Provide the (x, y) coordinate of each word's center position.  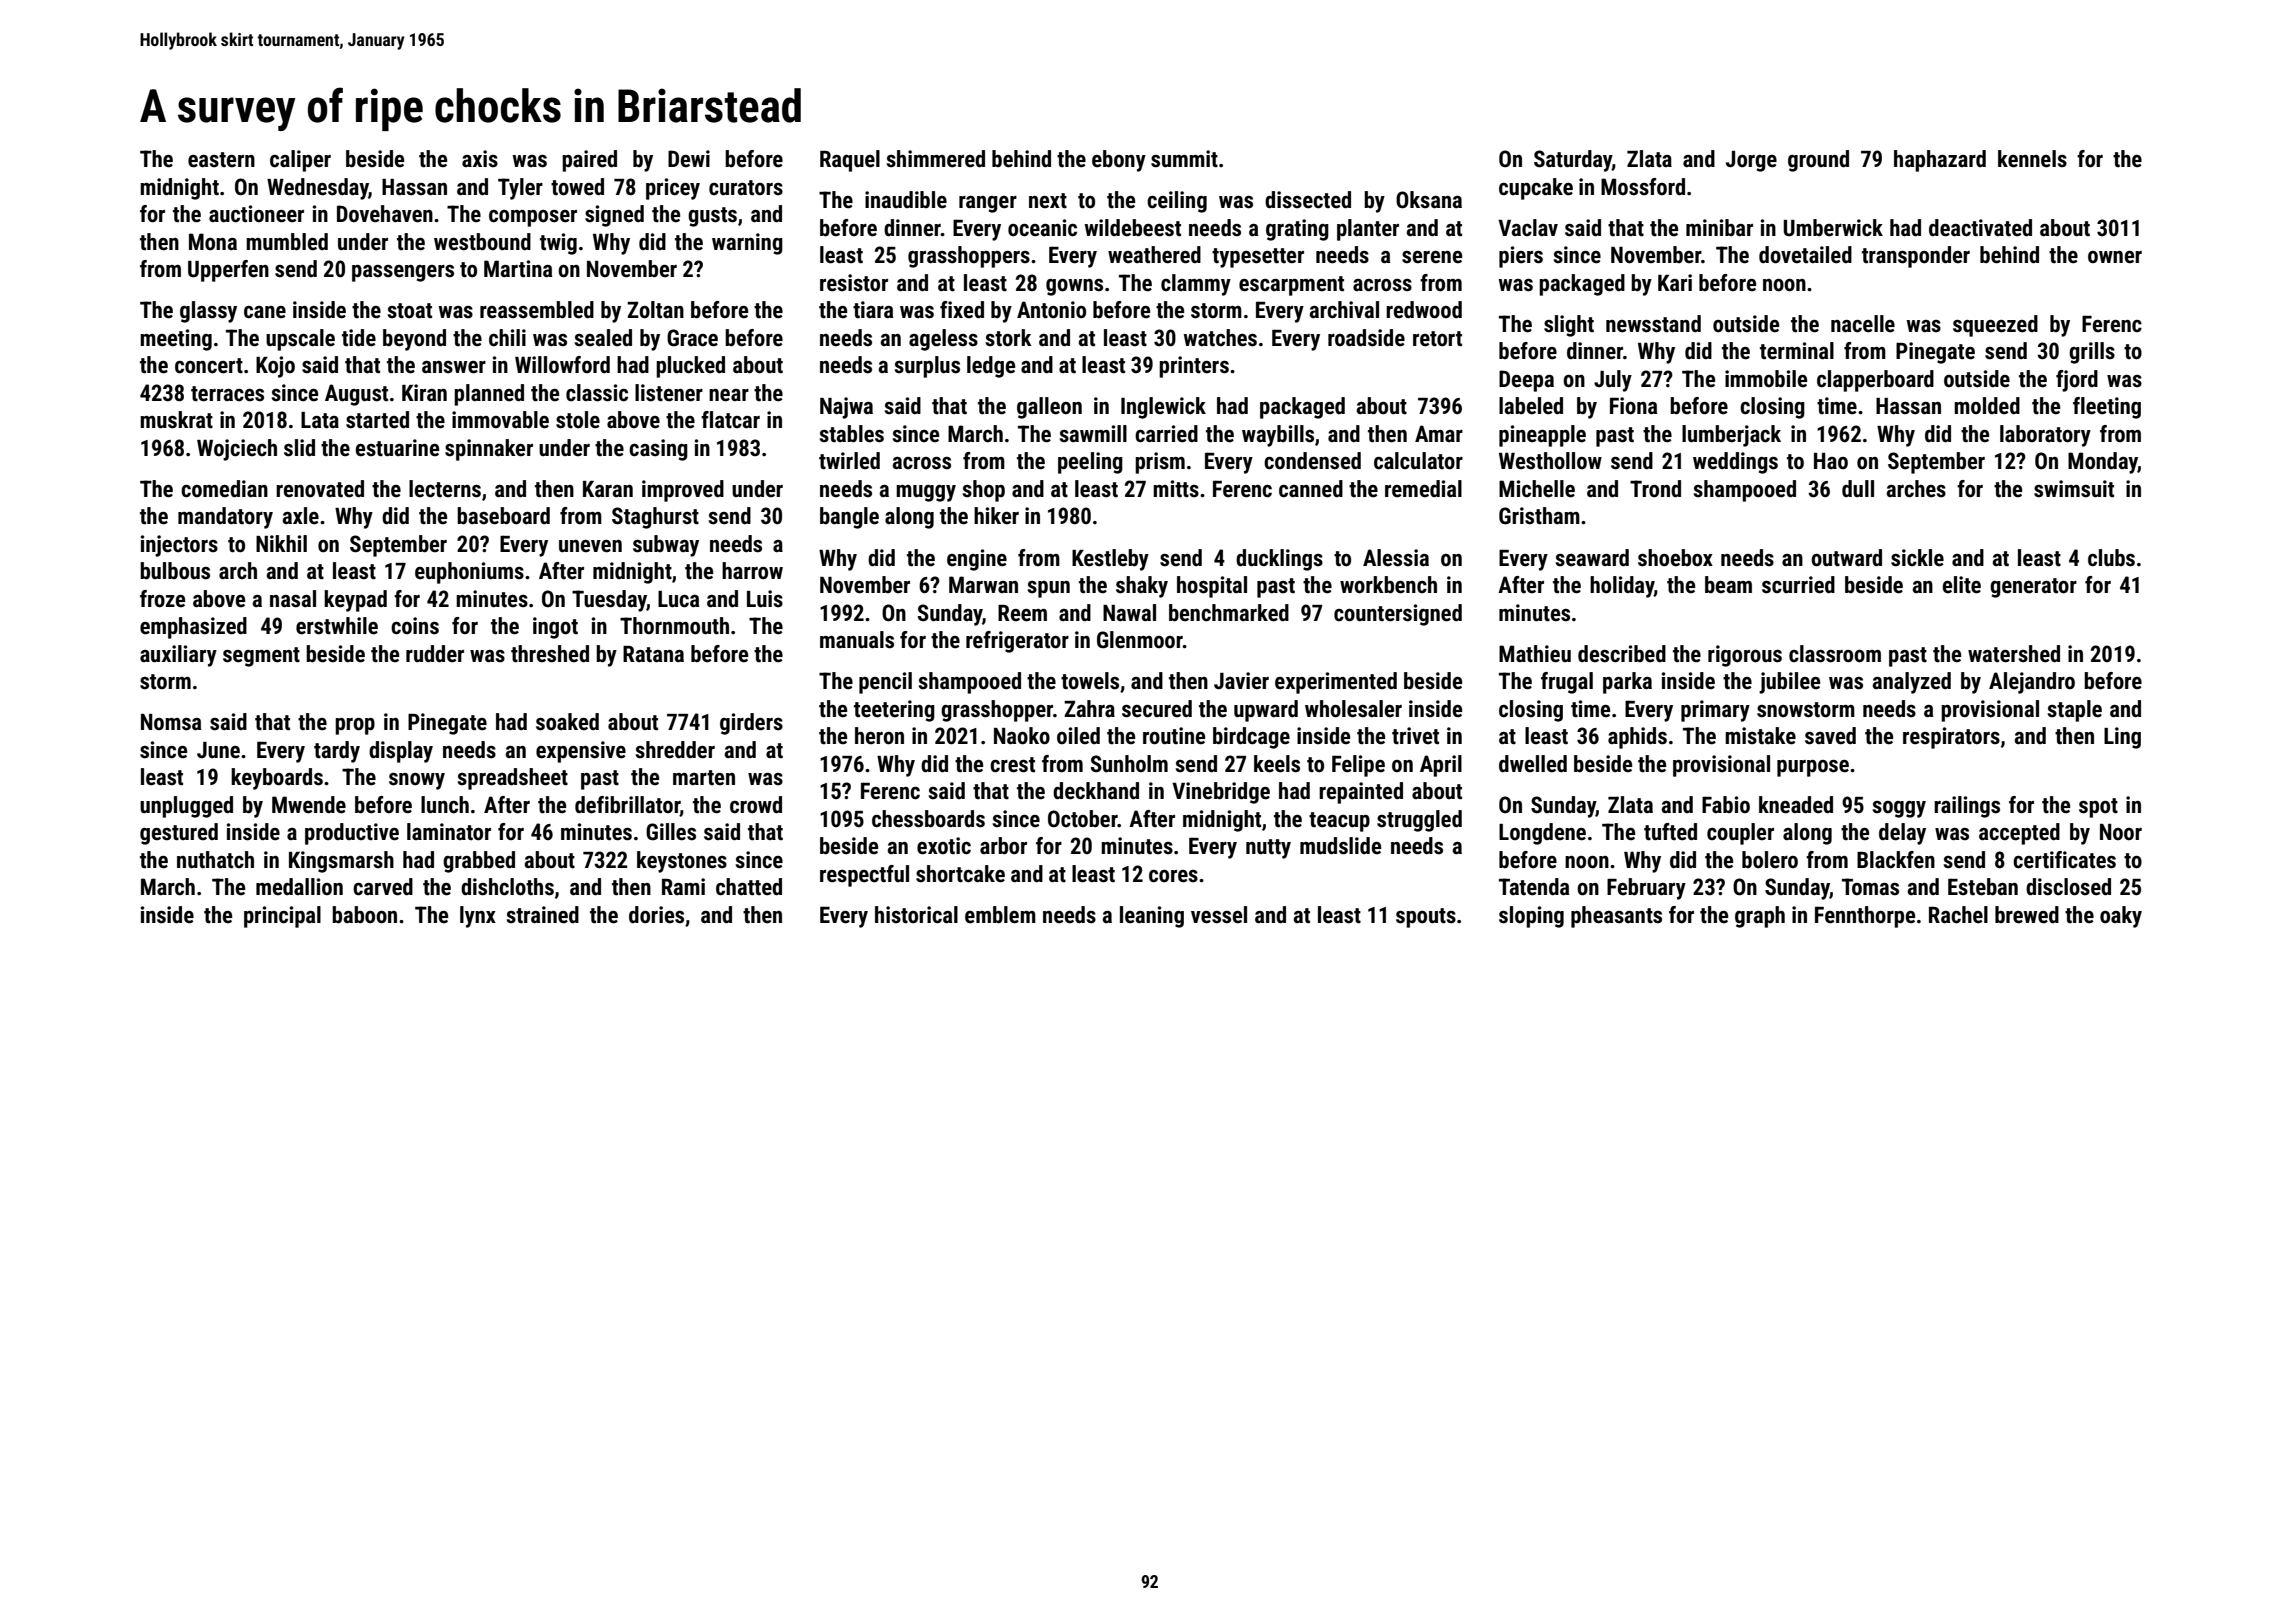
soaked (567, 722)
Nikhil (281, 543)
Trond (1655, 489)
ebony (1119, 161)
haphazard (1940, 161)
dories (656, 915)
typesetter (1258, 258)
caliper (300, 161)
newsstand (1653, 324)
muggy (926, 493)
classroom (1835, 654)
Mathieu (1535, 654)
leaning (1152, 917)
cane (265, 312)
